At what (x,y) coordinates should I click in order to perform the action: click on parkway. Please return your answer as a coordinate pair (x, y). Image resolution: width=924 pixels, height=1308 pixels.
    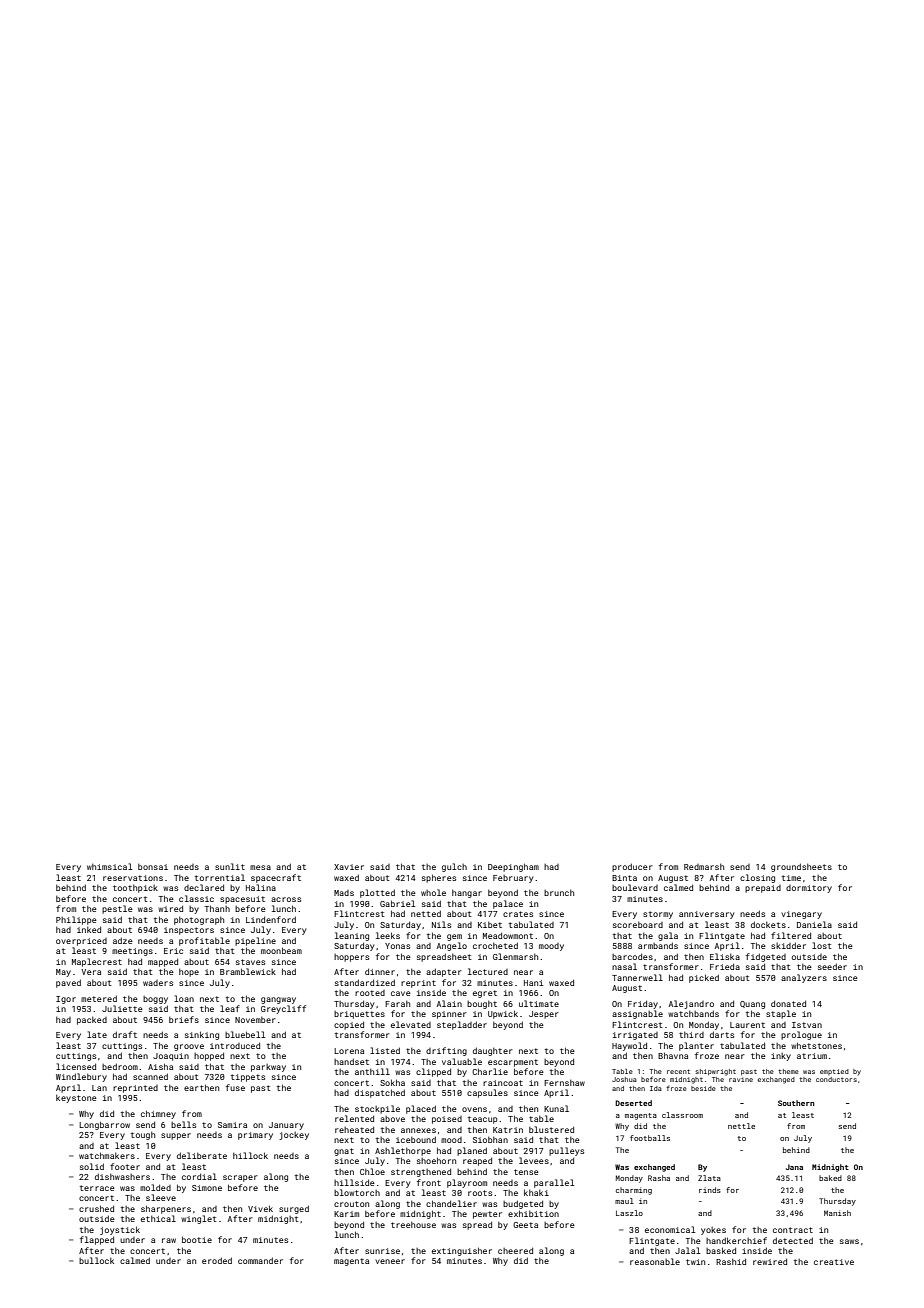
    Looking at the image, I should click on (268, 1068).
